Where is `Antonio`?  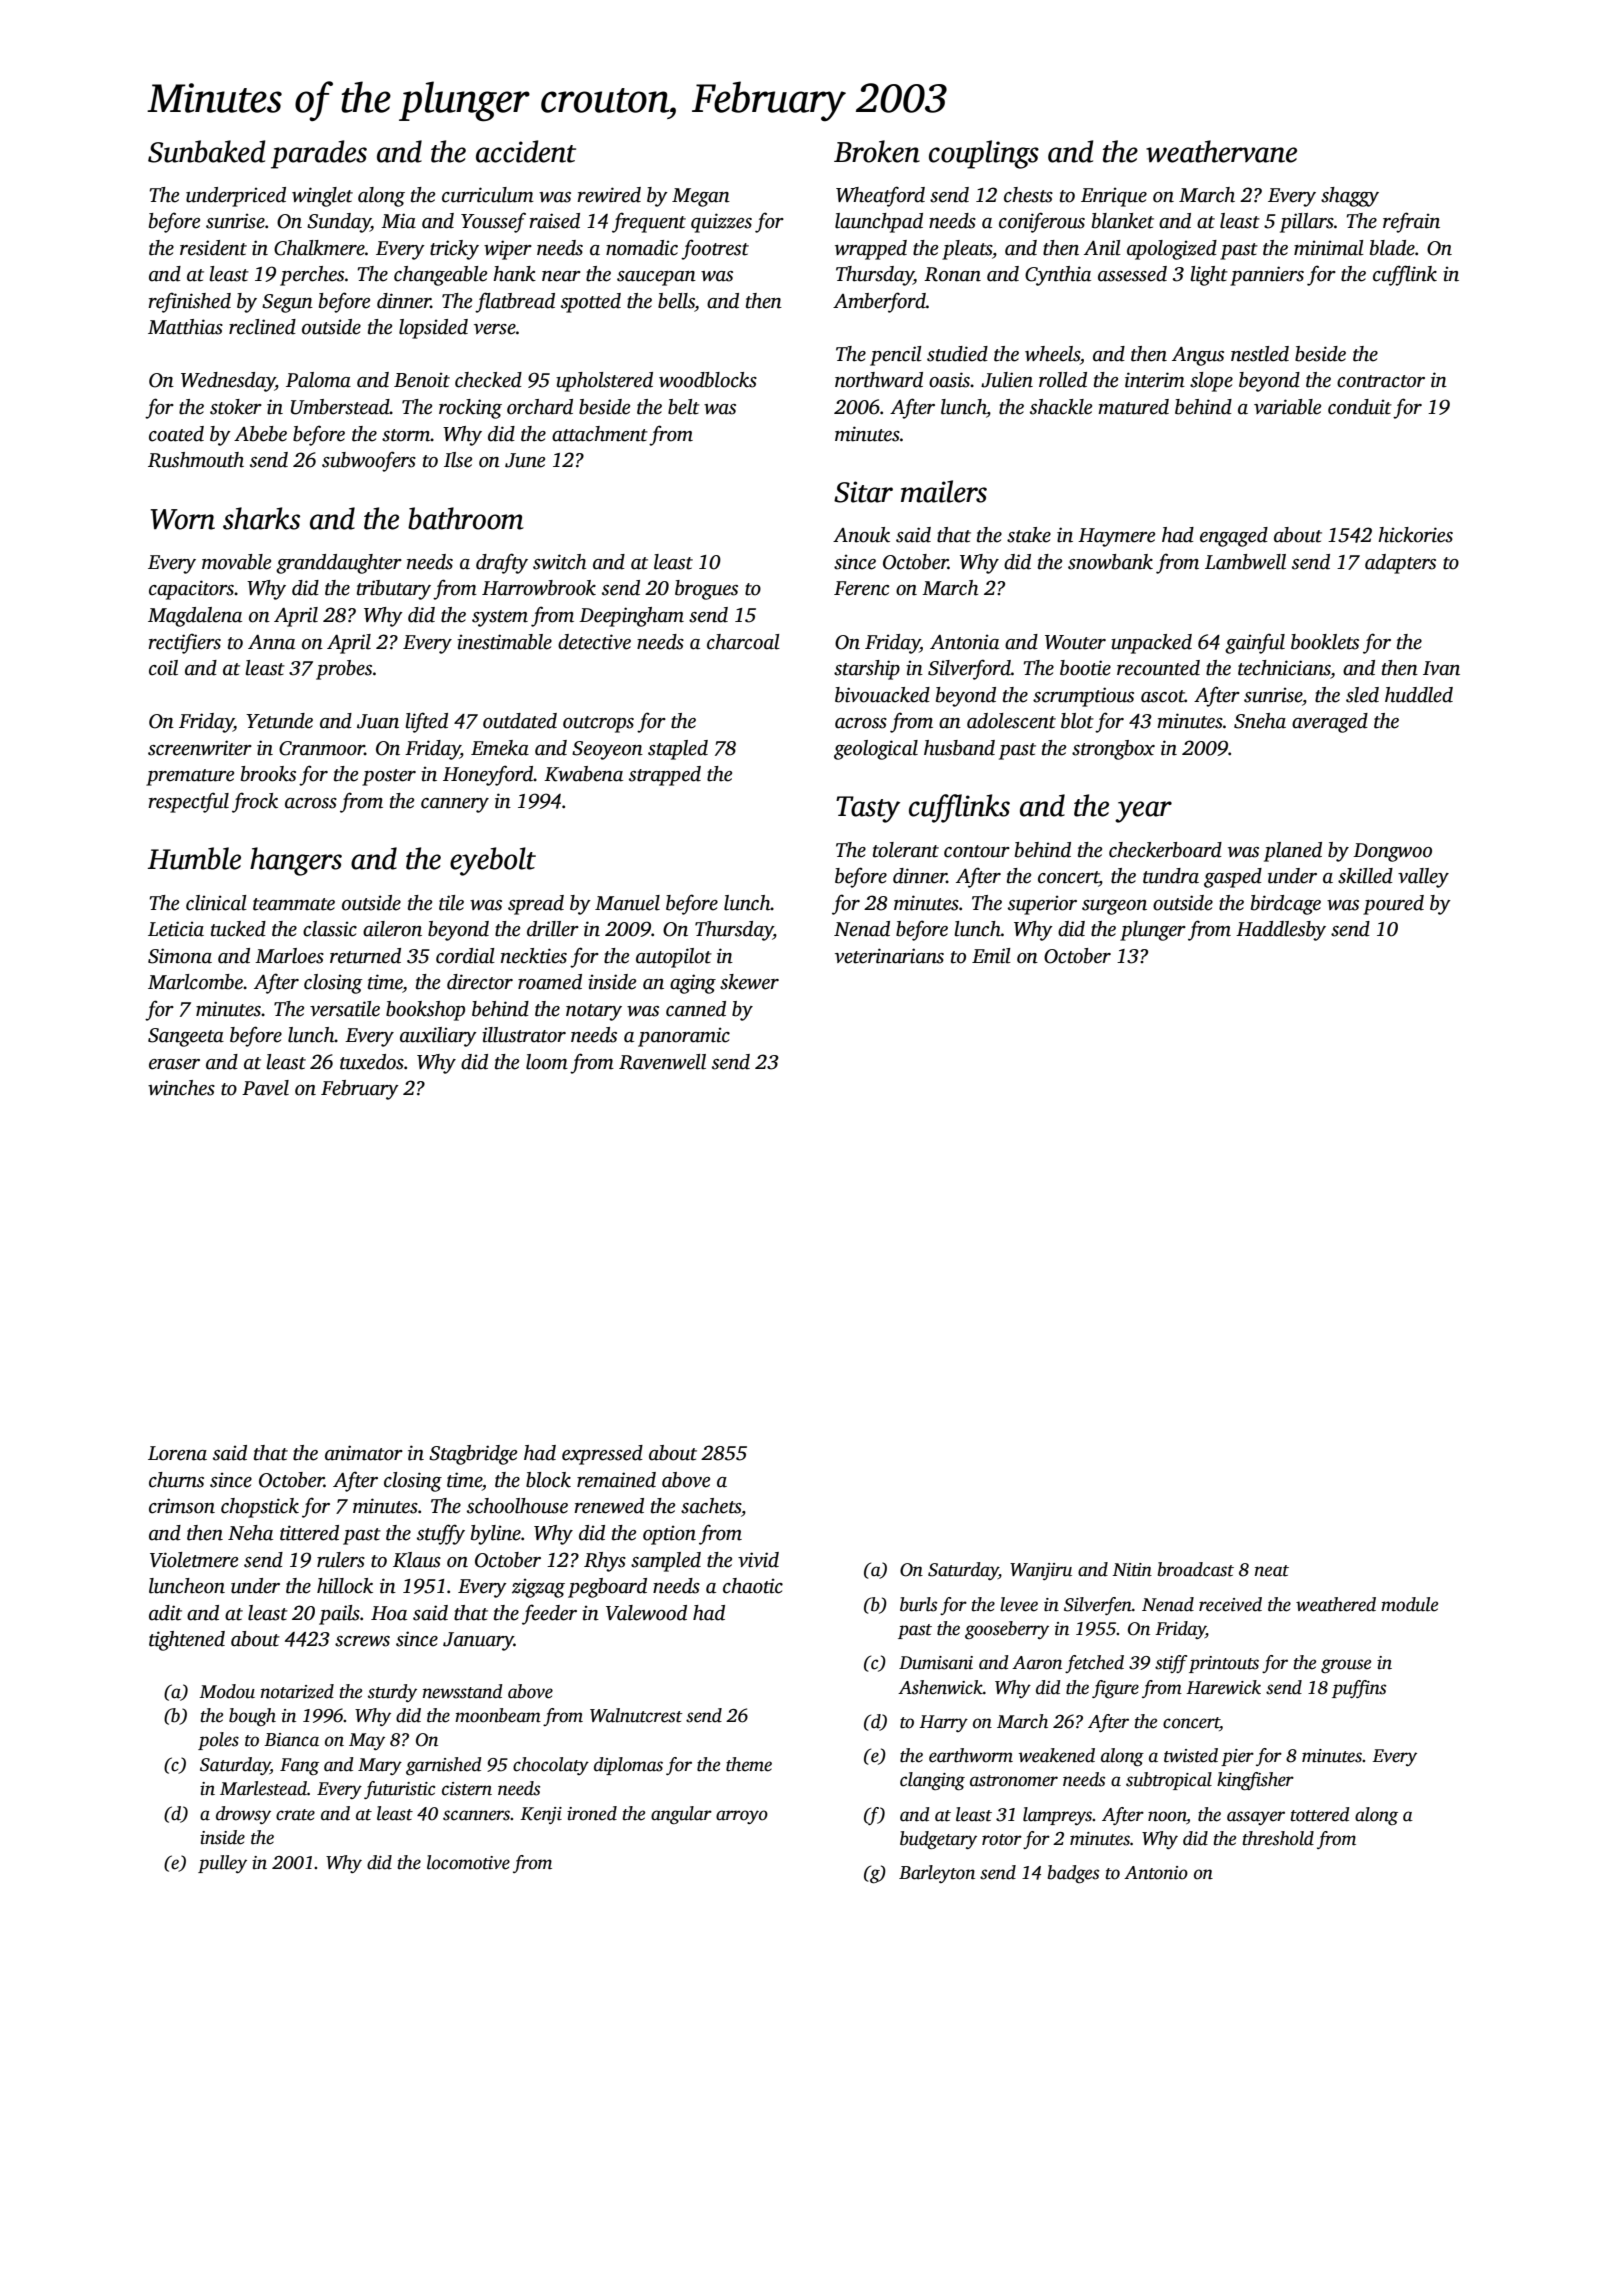
Antonio is located at coordinates (1156, 1873).
